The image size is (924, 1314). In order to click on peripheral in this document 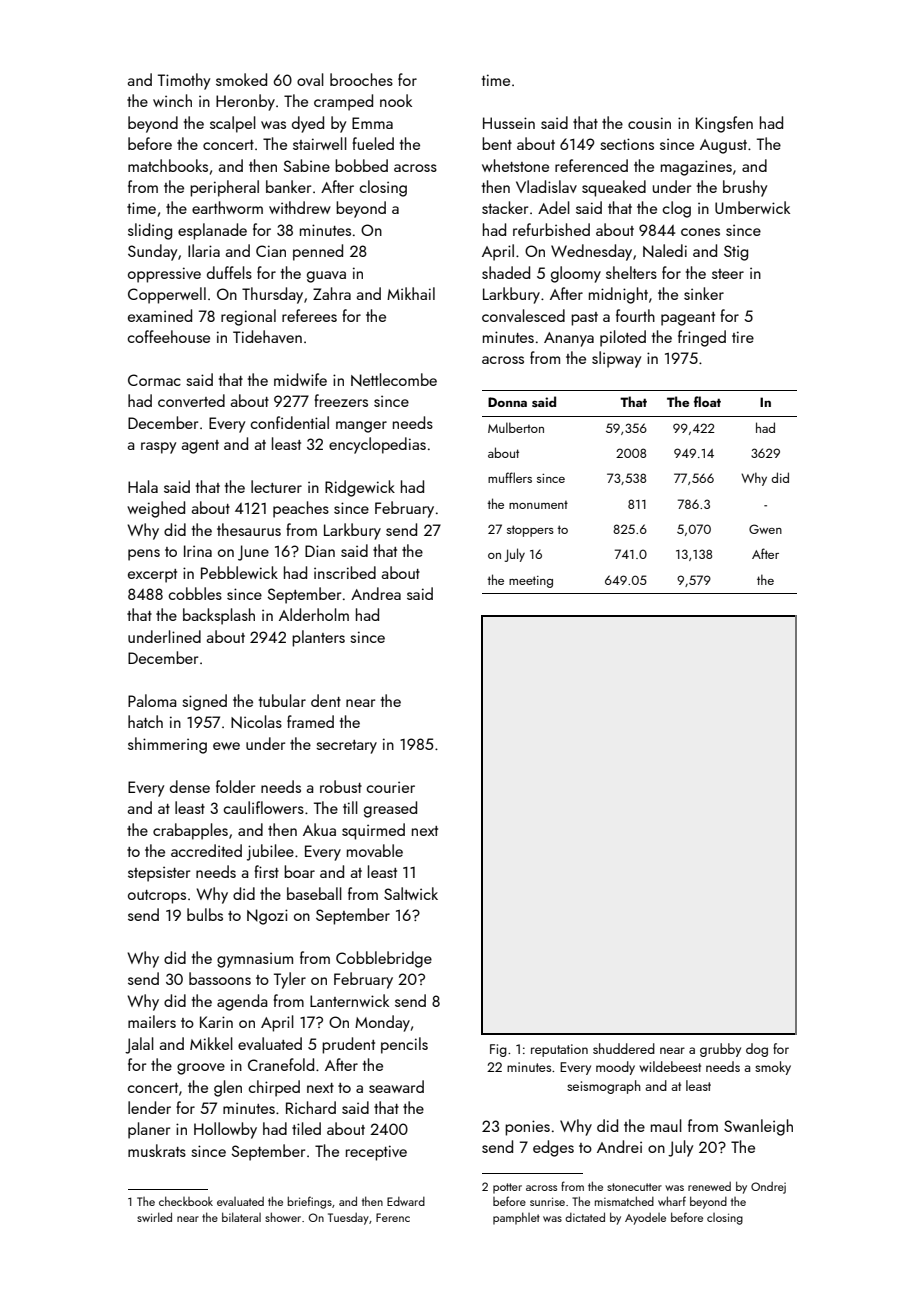, I will do `click(224, 188)`.
